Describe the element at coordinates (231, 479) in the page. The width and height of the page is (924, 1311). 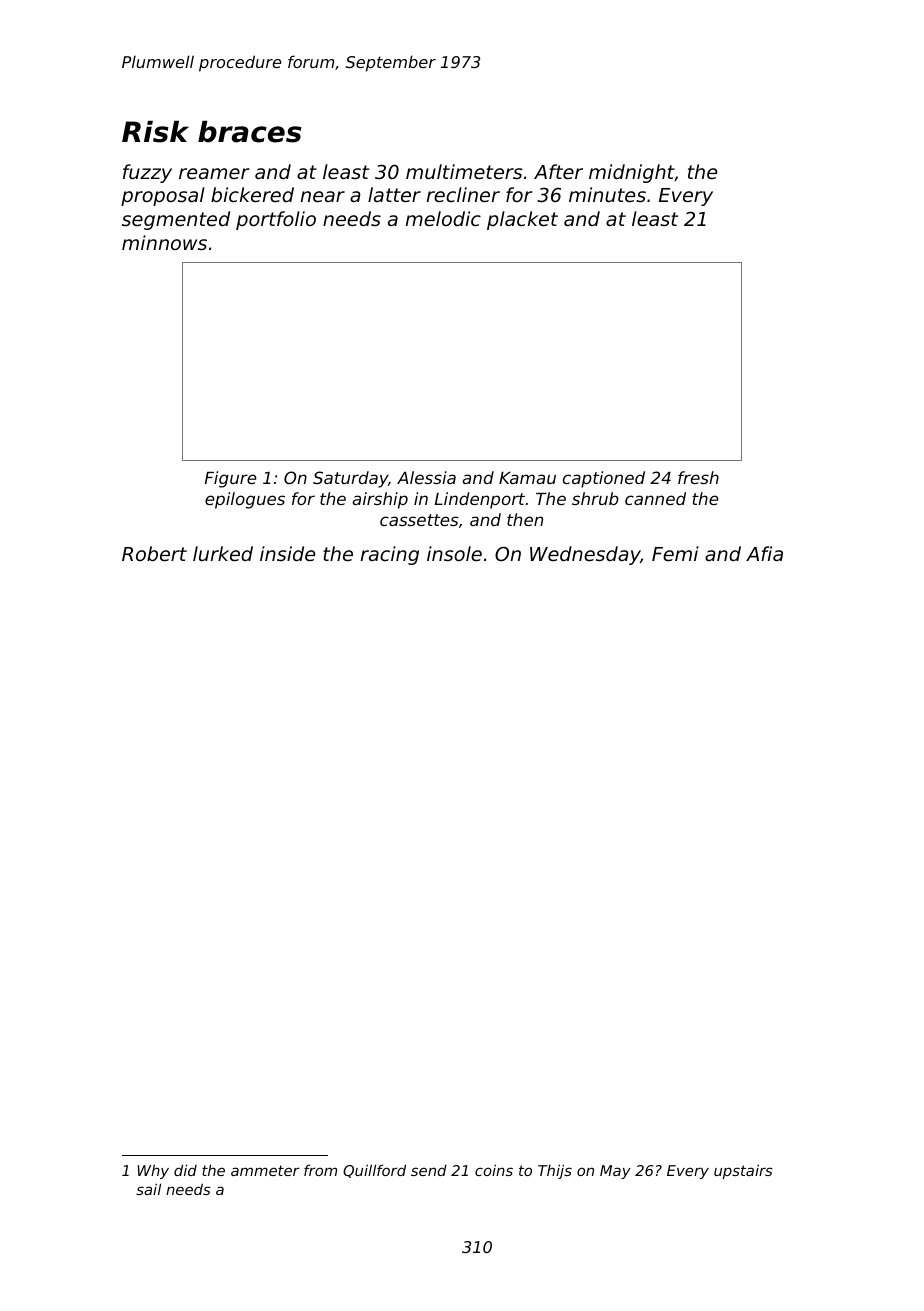
I see `Figure` at that location.
